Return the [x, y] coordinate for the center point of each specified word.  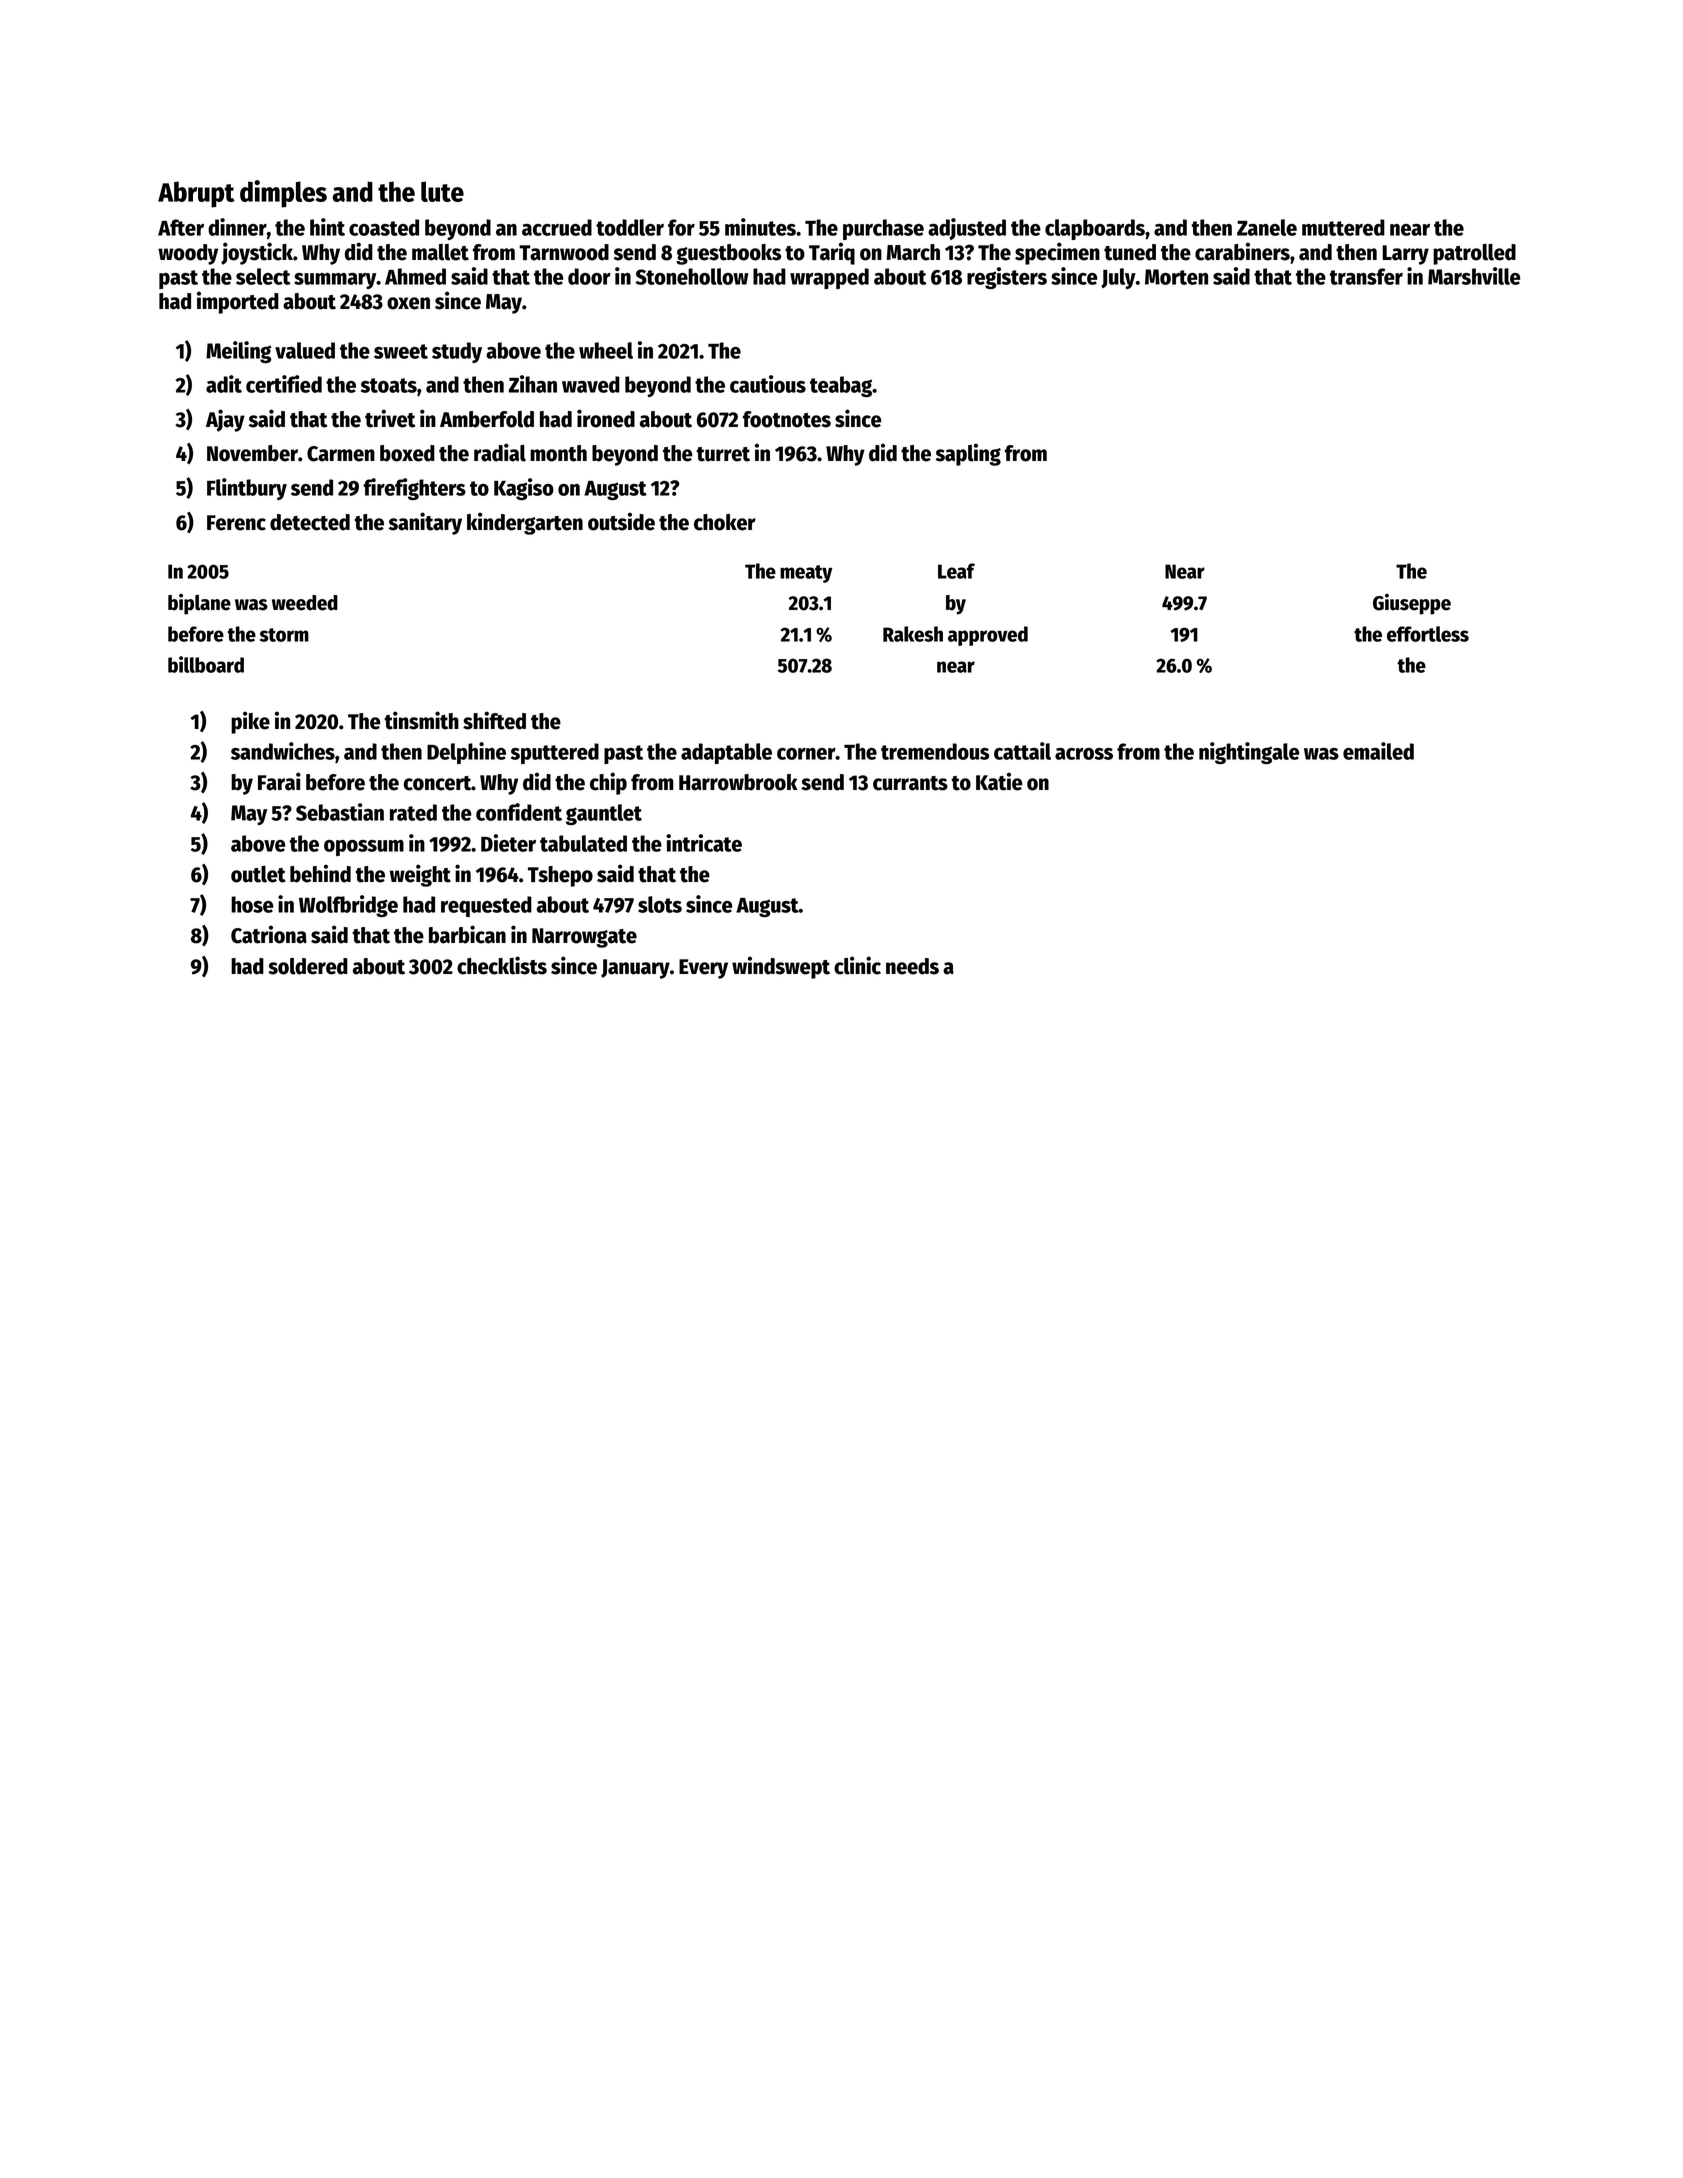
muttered [1343, 227]
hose [252, 904]
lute [442, 191]
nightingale [1249, 753]
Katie [999, 781]
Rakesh [913, 634]
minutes [760, 227]
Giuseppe [1412, 604]
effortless [1428, 634]
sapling [968, 454]
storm [284, 635]
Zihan [533, 384]
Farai [279, 781]
